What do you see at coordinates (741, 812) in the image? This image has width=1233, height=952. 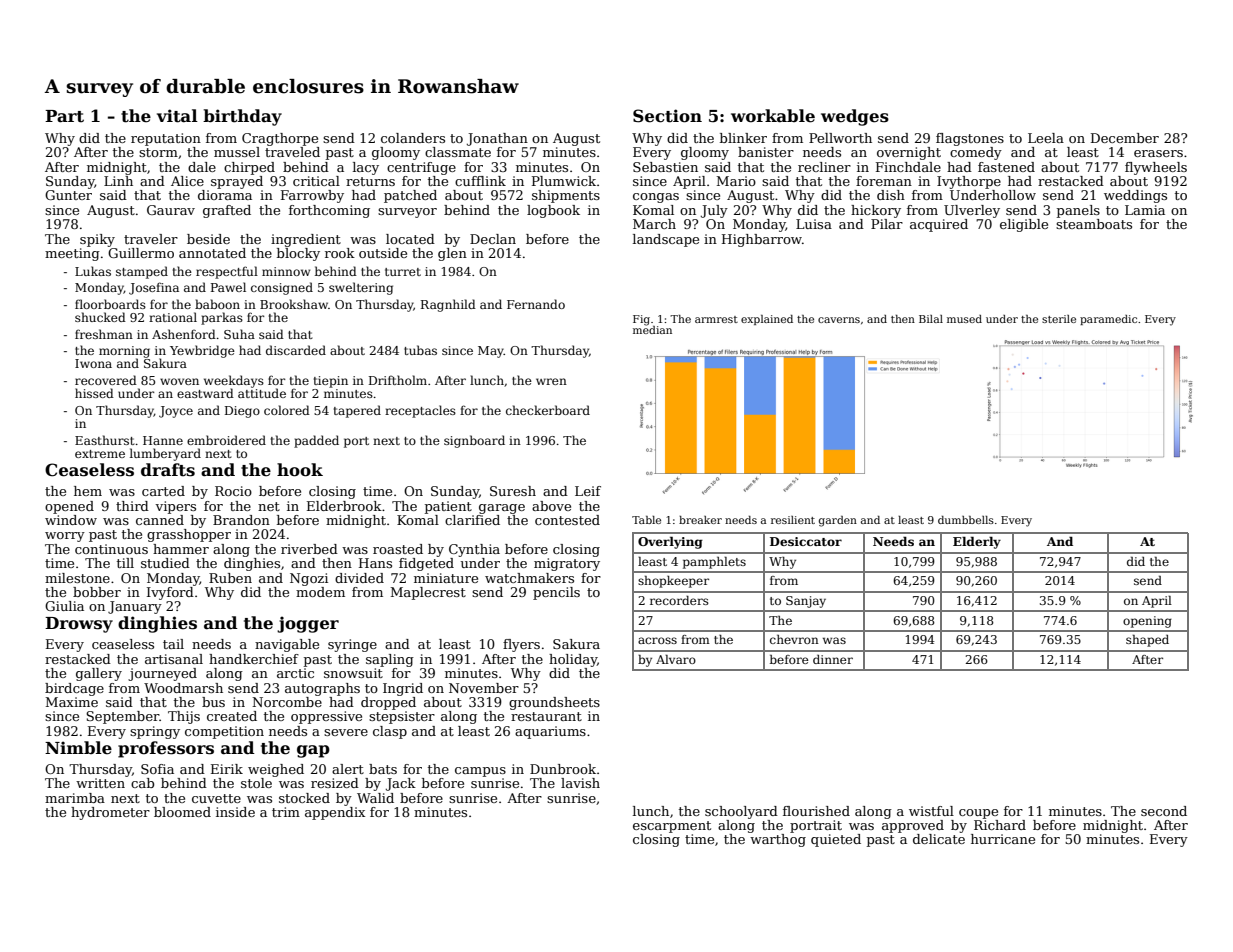 I see `schoolyard` at bounding box center [741, 812].
